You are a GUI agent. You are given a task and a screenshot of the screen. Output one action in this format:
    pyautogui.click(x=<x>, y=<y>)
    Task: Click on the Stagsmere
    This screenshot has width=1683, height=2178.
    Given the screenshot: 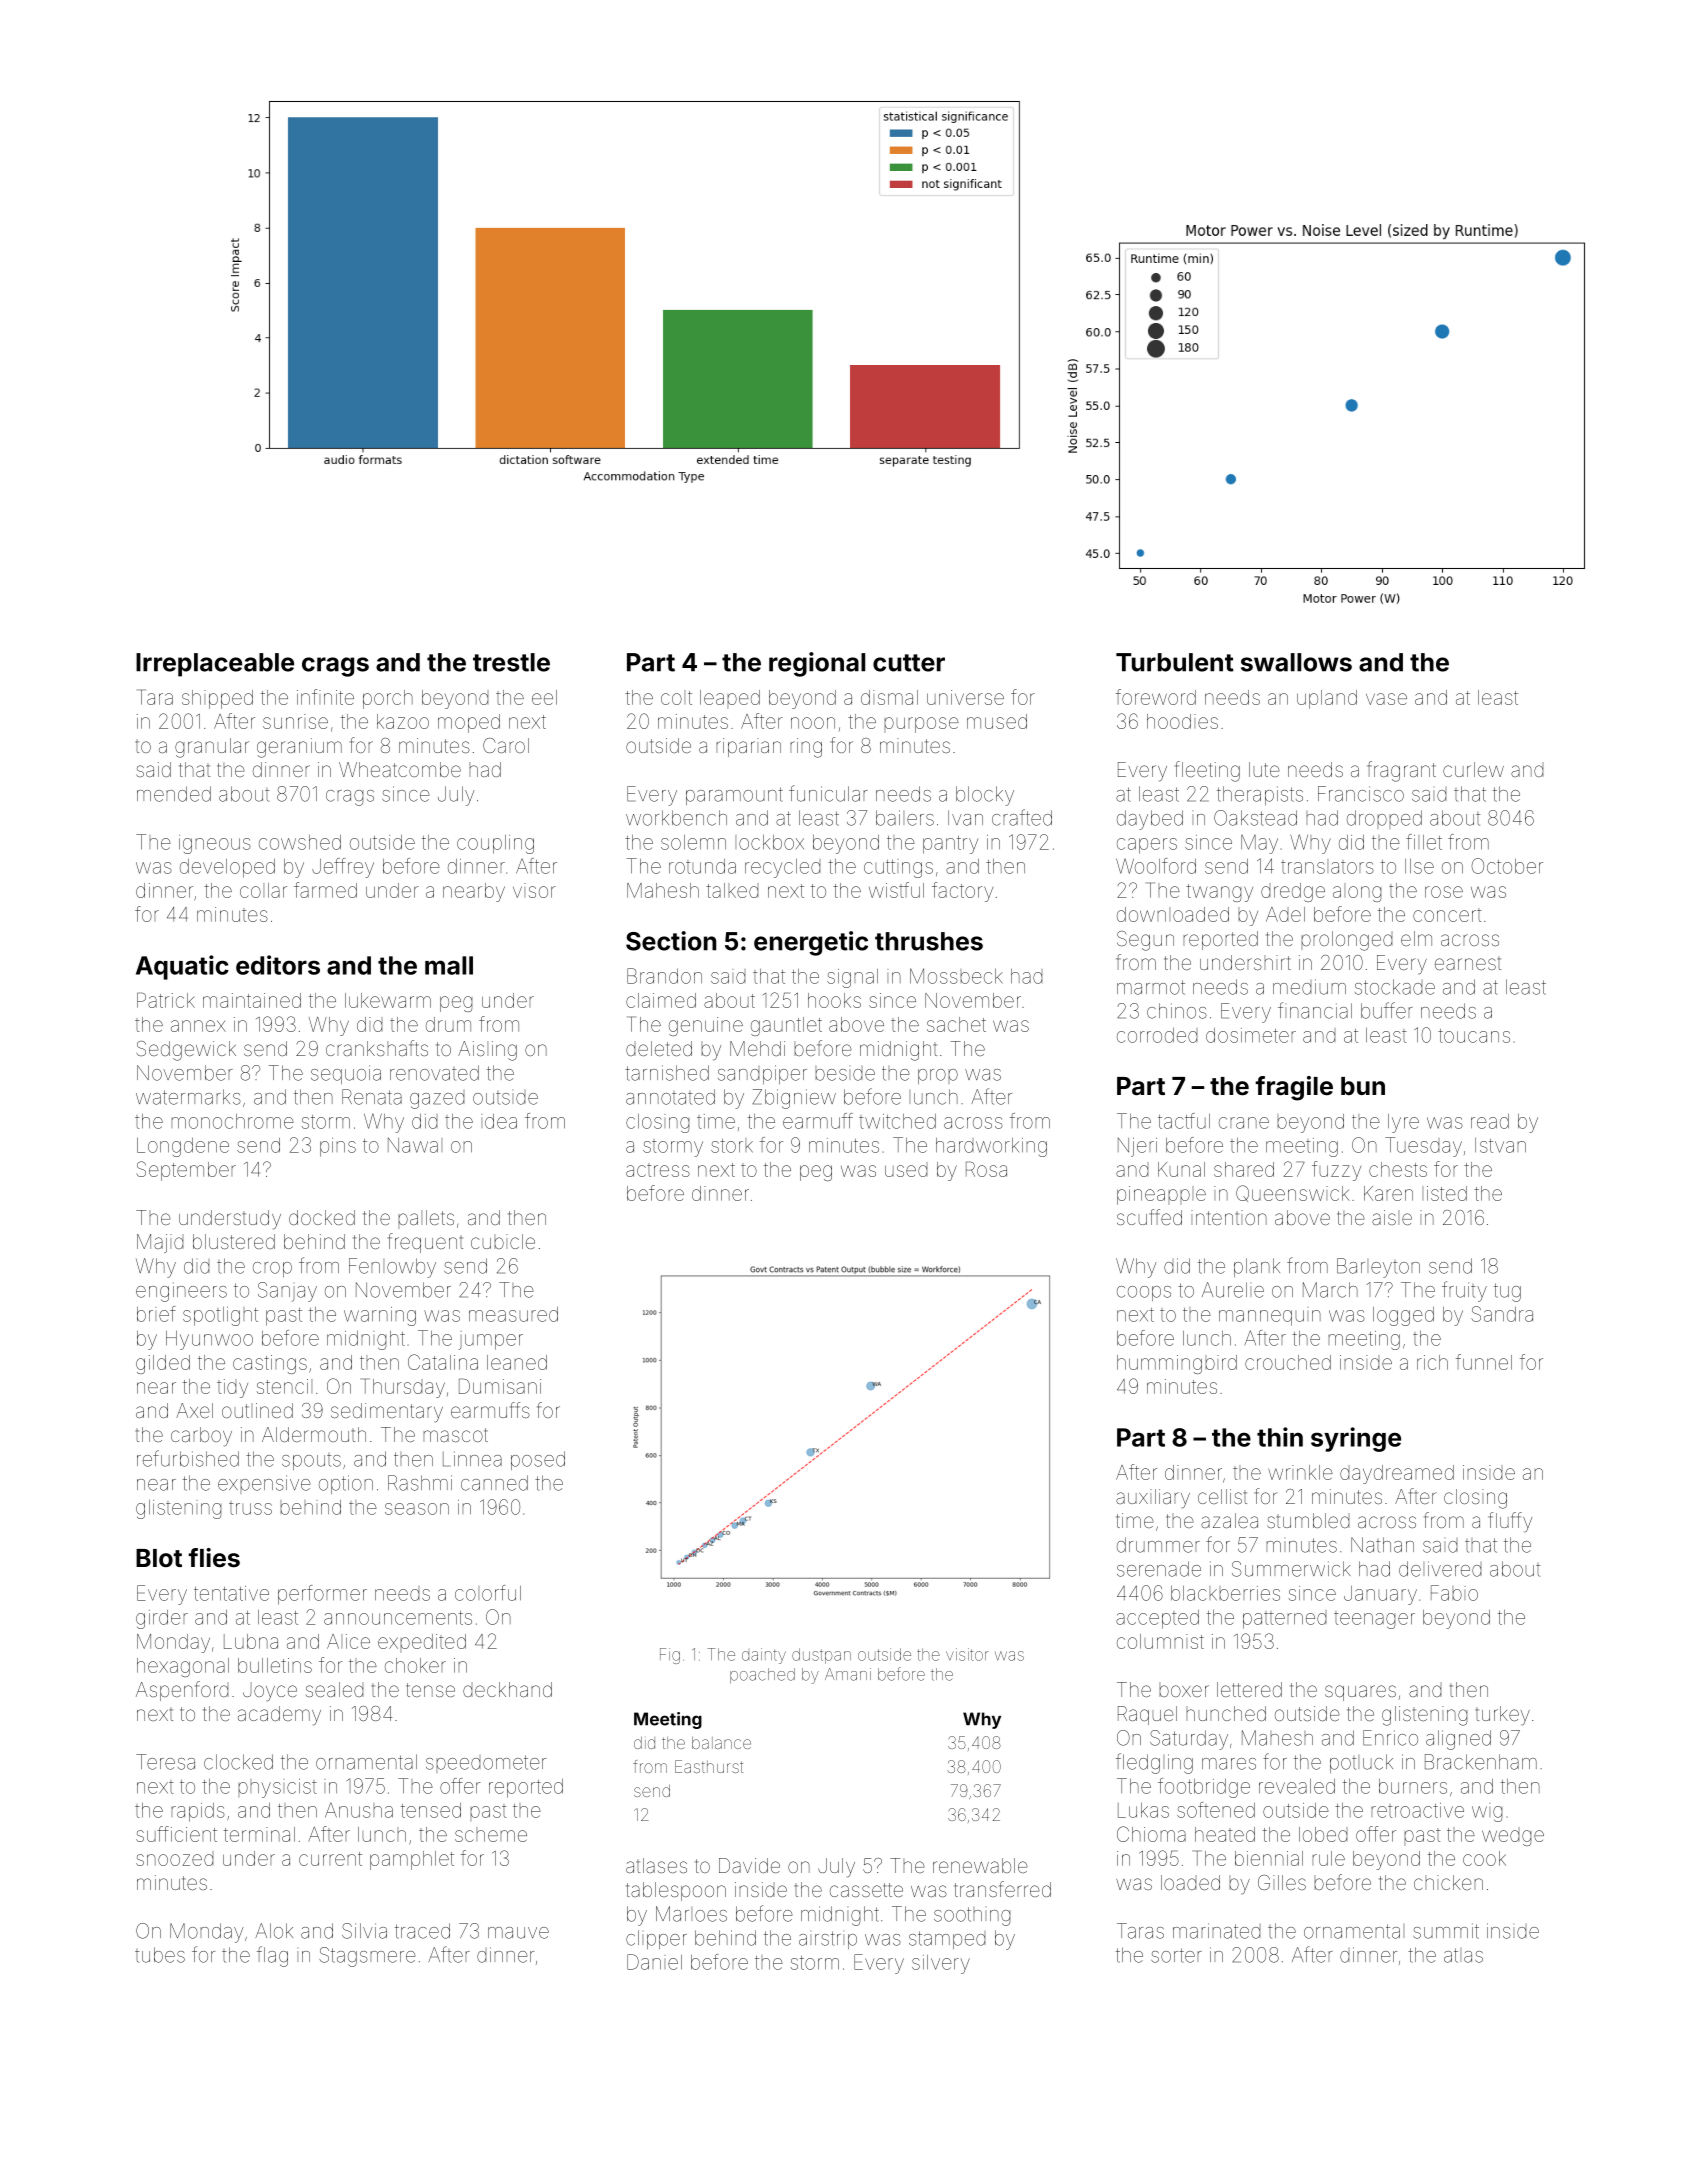 What is the action you would take?
    pyautogui.click(x=367, y=1957)
